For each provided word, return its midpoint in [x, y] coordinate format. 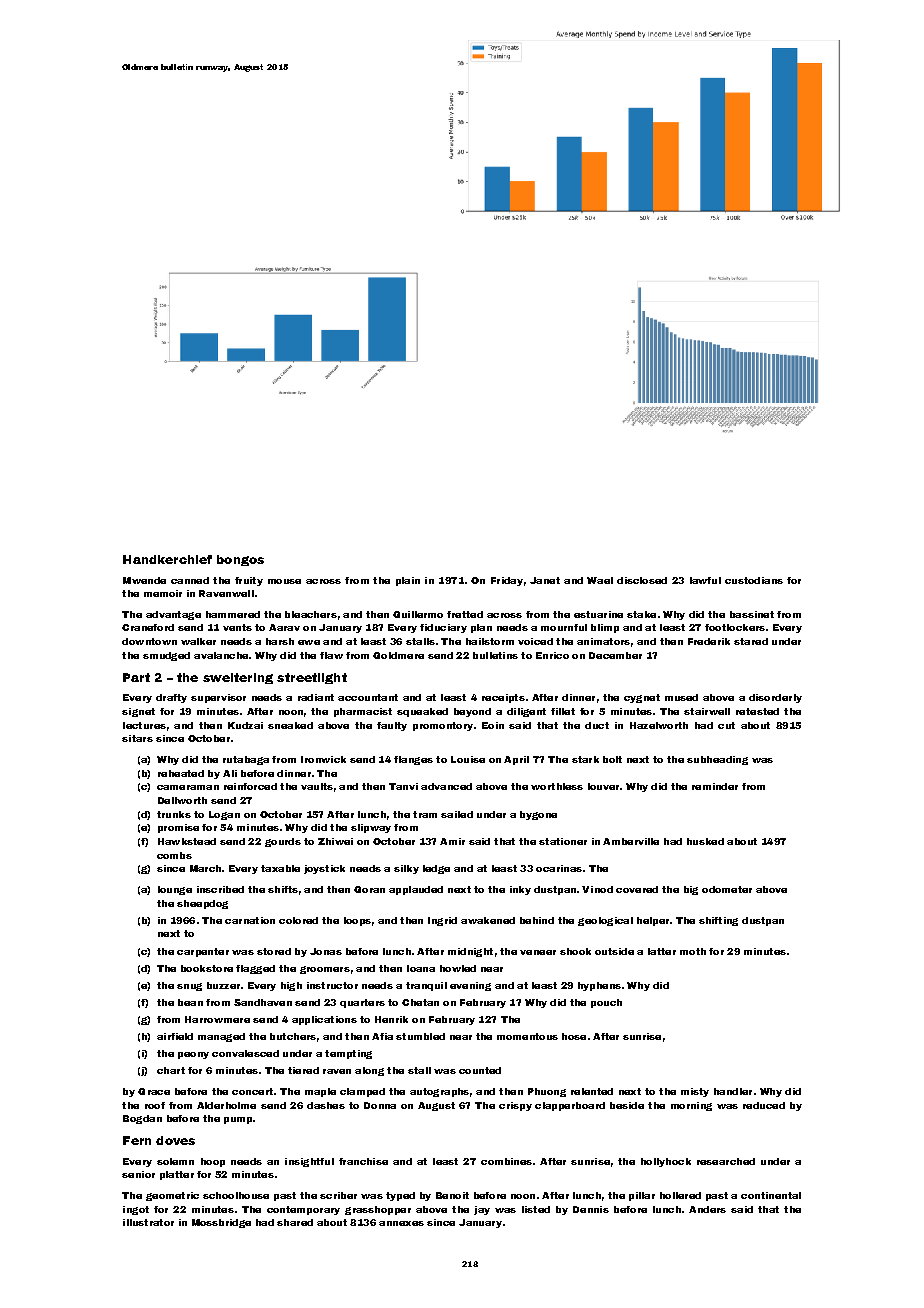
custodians [754, 580]
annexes [401, 1223]
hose [574, 1036]
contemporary [303, 1210]
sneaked [290, 725]
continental [771, 1195]
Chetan [420, 1002]
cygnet [642, 698]
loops [357, 921]
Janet [545, 580]
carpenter [203, 952]
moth [693, 951]
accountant [368, 697]
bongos [240, 560]
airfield [175, 1036]
